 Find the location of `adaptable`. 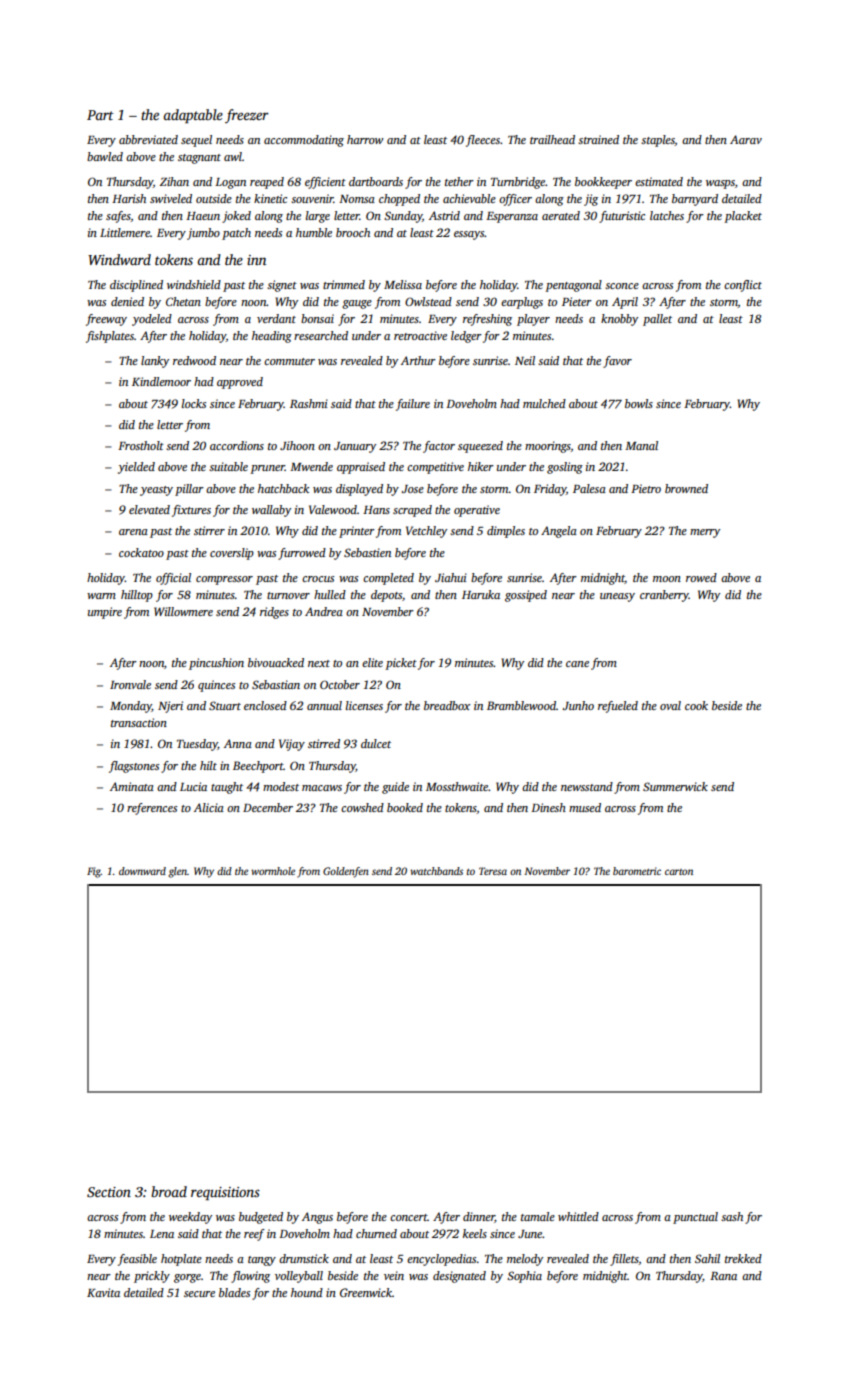

adaptable is located at coordinates (193, 116).
